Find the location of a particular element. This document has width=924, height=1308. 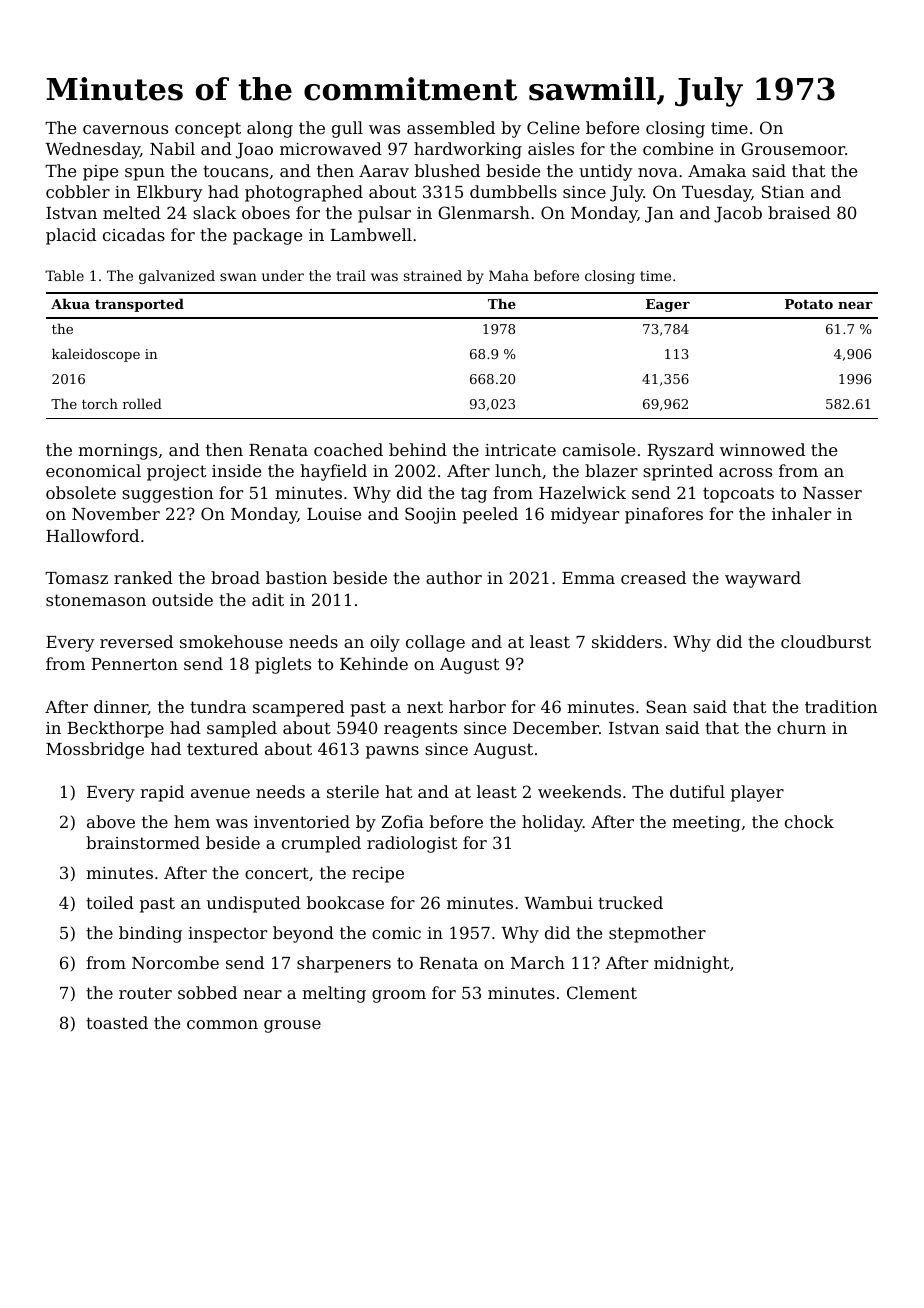

chock is located at coordinates (809, 821).
